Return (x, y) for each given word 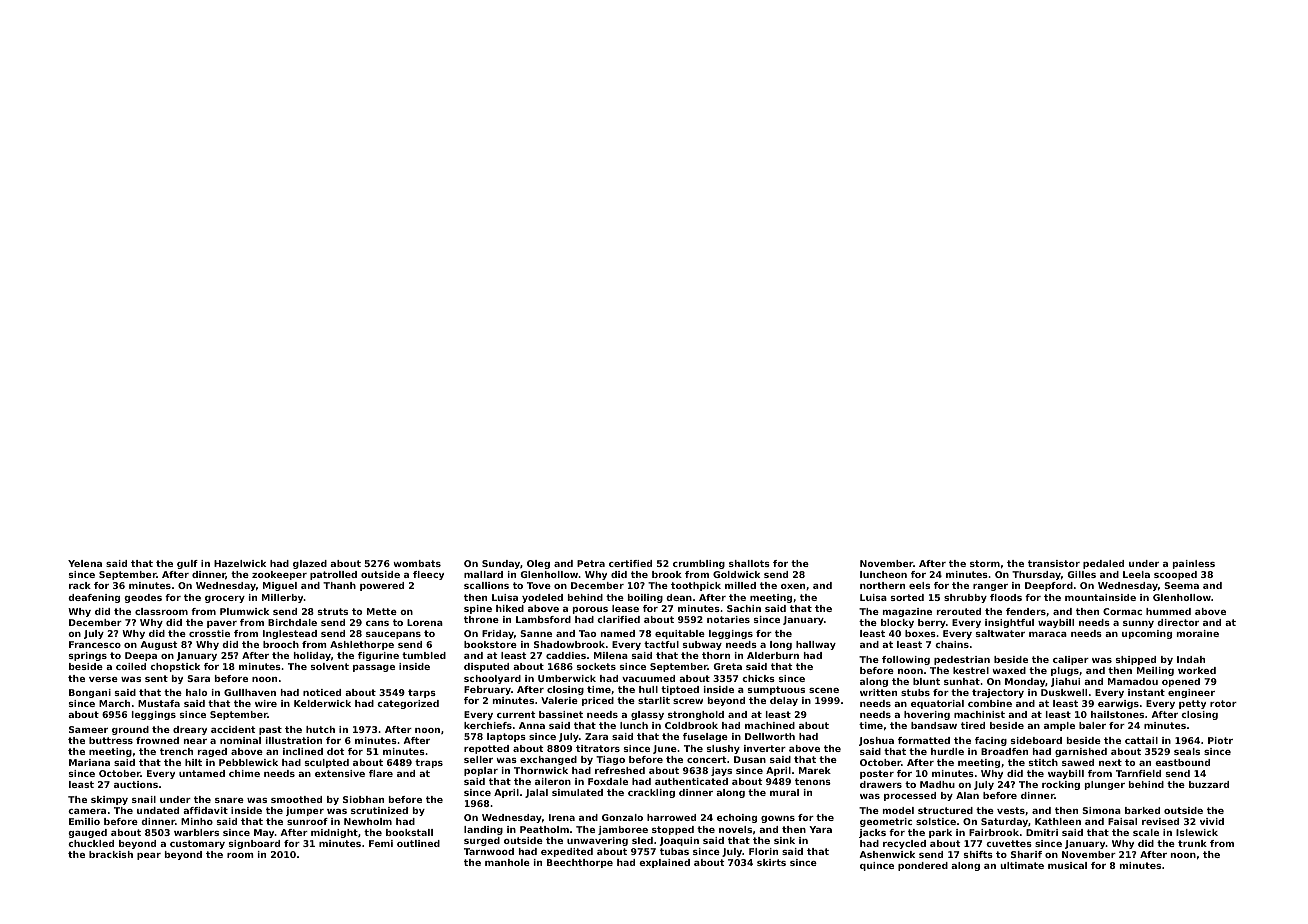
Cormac (1122, 611)
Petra (591, 563)
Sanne (536, 633)
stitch (1043, 762)
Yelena (85, 563)
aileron (553, 781)
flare (381, 773)
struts (333, 611)
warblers (196, 832)
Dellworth (770, 736)
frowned (157, 740)
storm (985, 563)
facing (991, 741)
